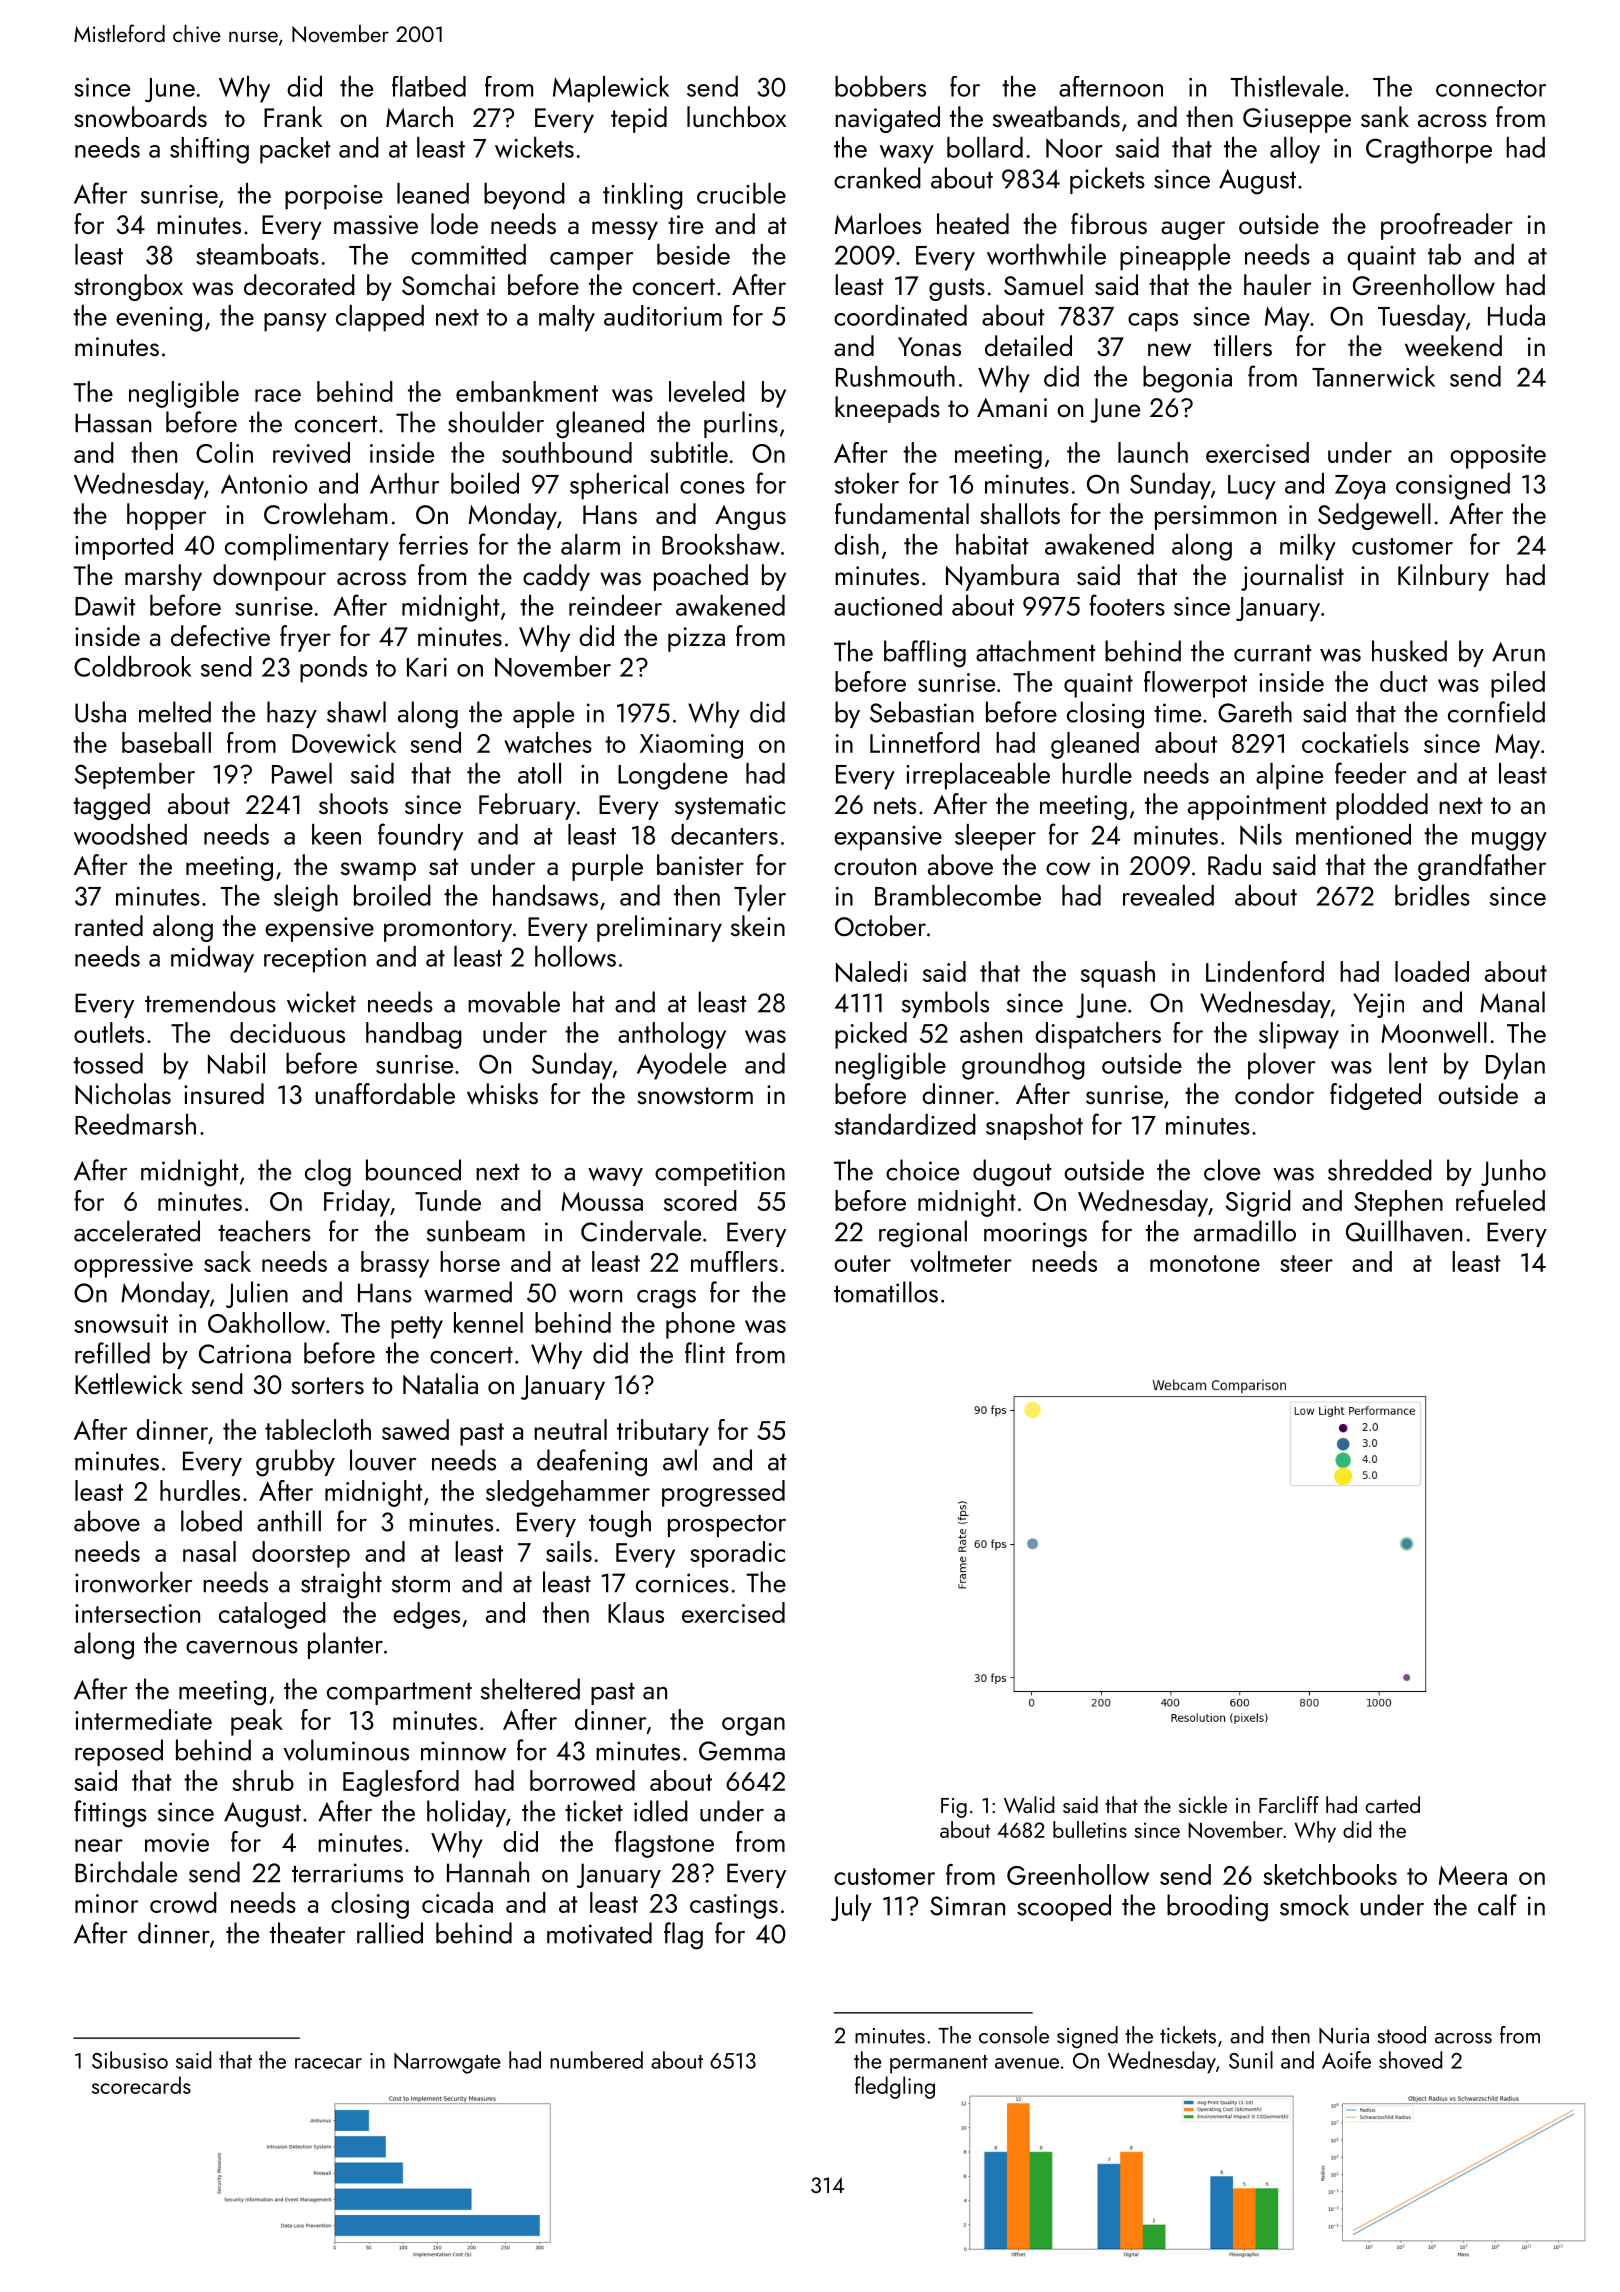 Image resolution: width=1620 pixels, height=2292 pixels. Describe the element at coordinates (130, 2060) in the screenshot. I see `Sibusiso` at that location.
